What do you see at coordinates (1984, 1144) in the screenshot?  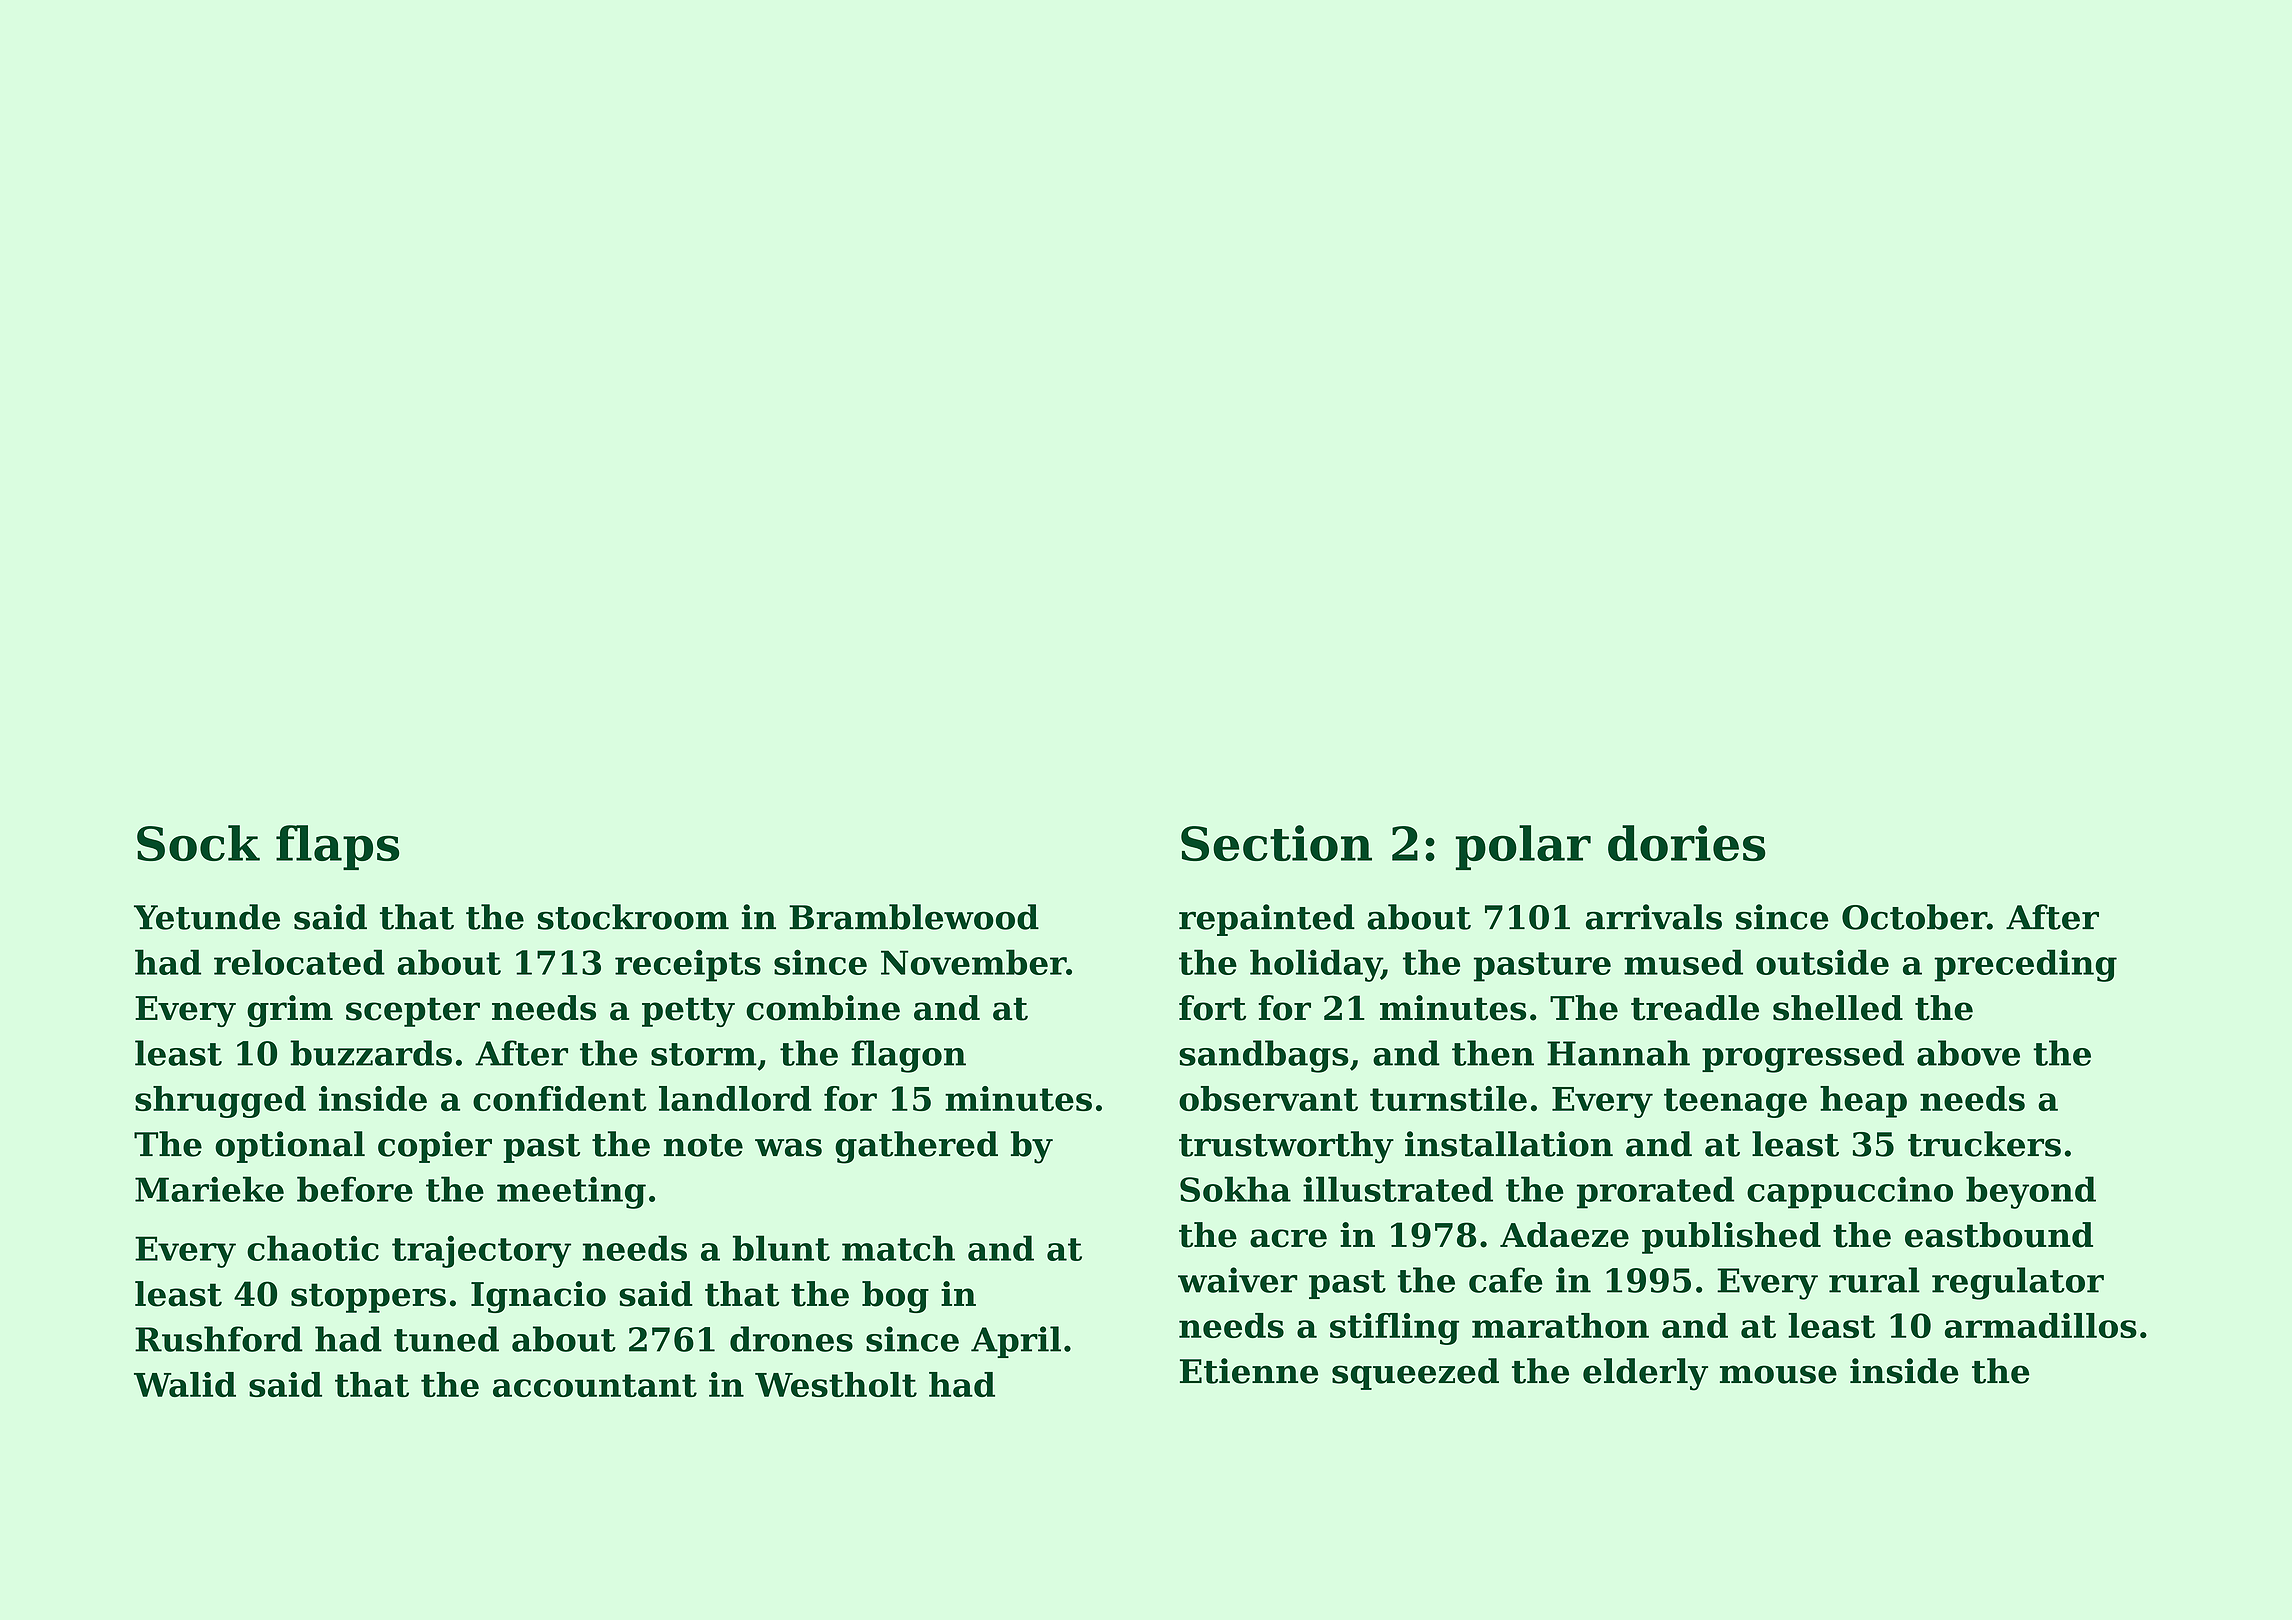 I see `truckers` at bounding box center [1984, 1144].
